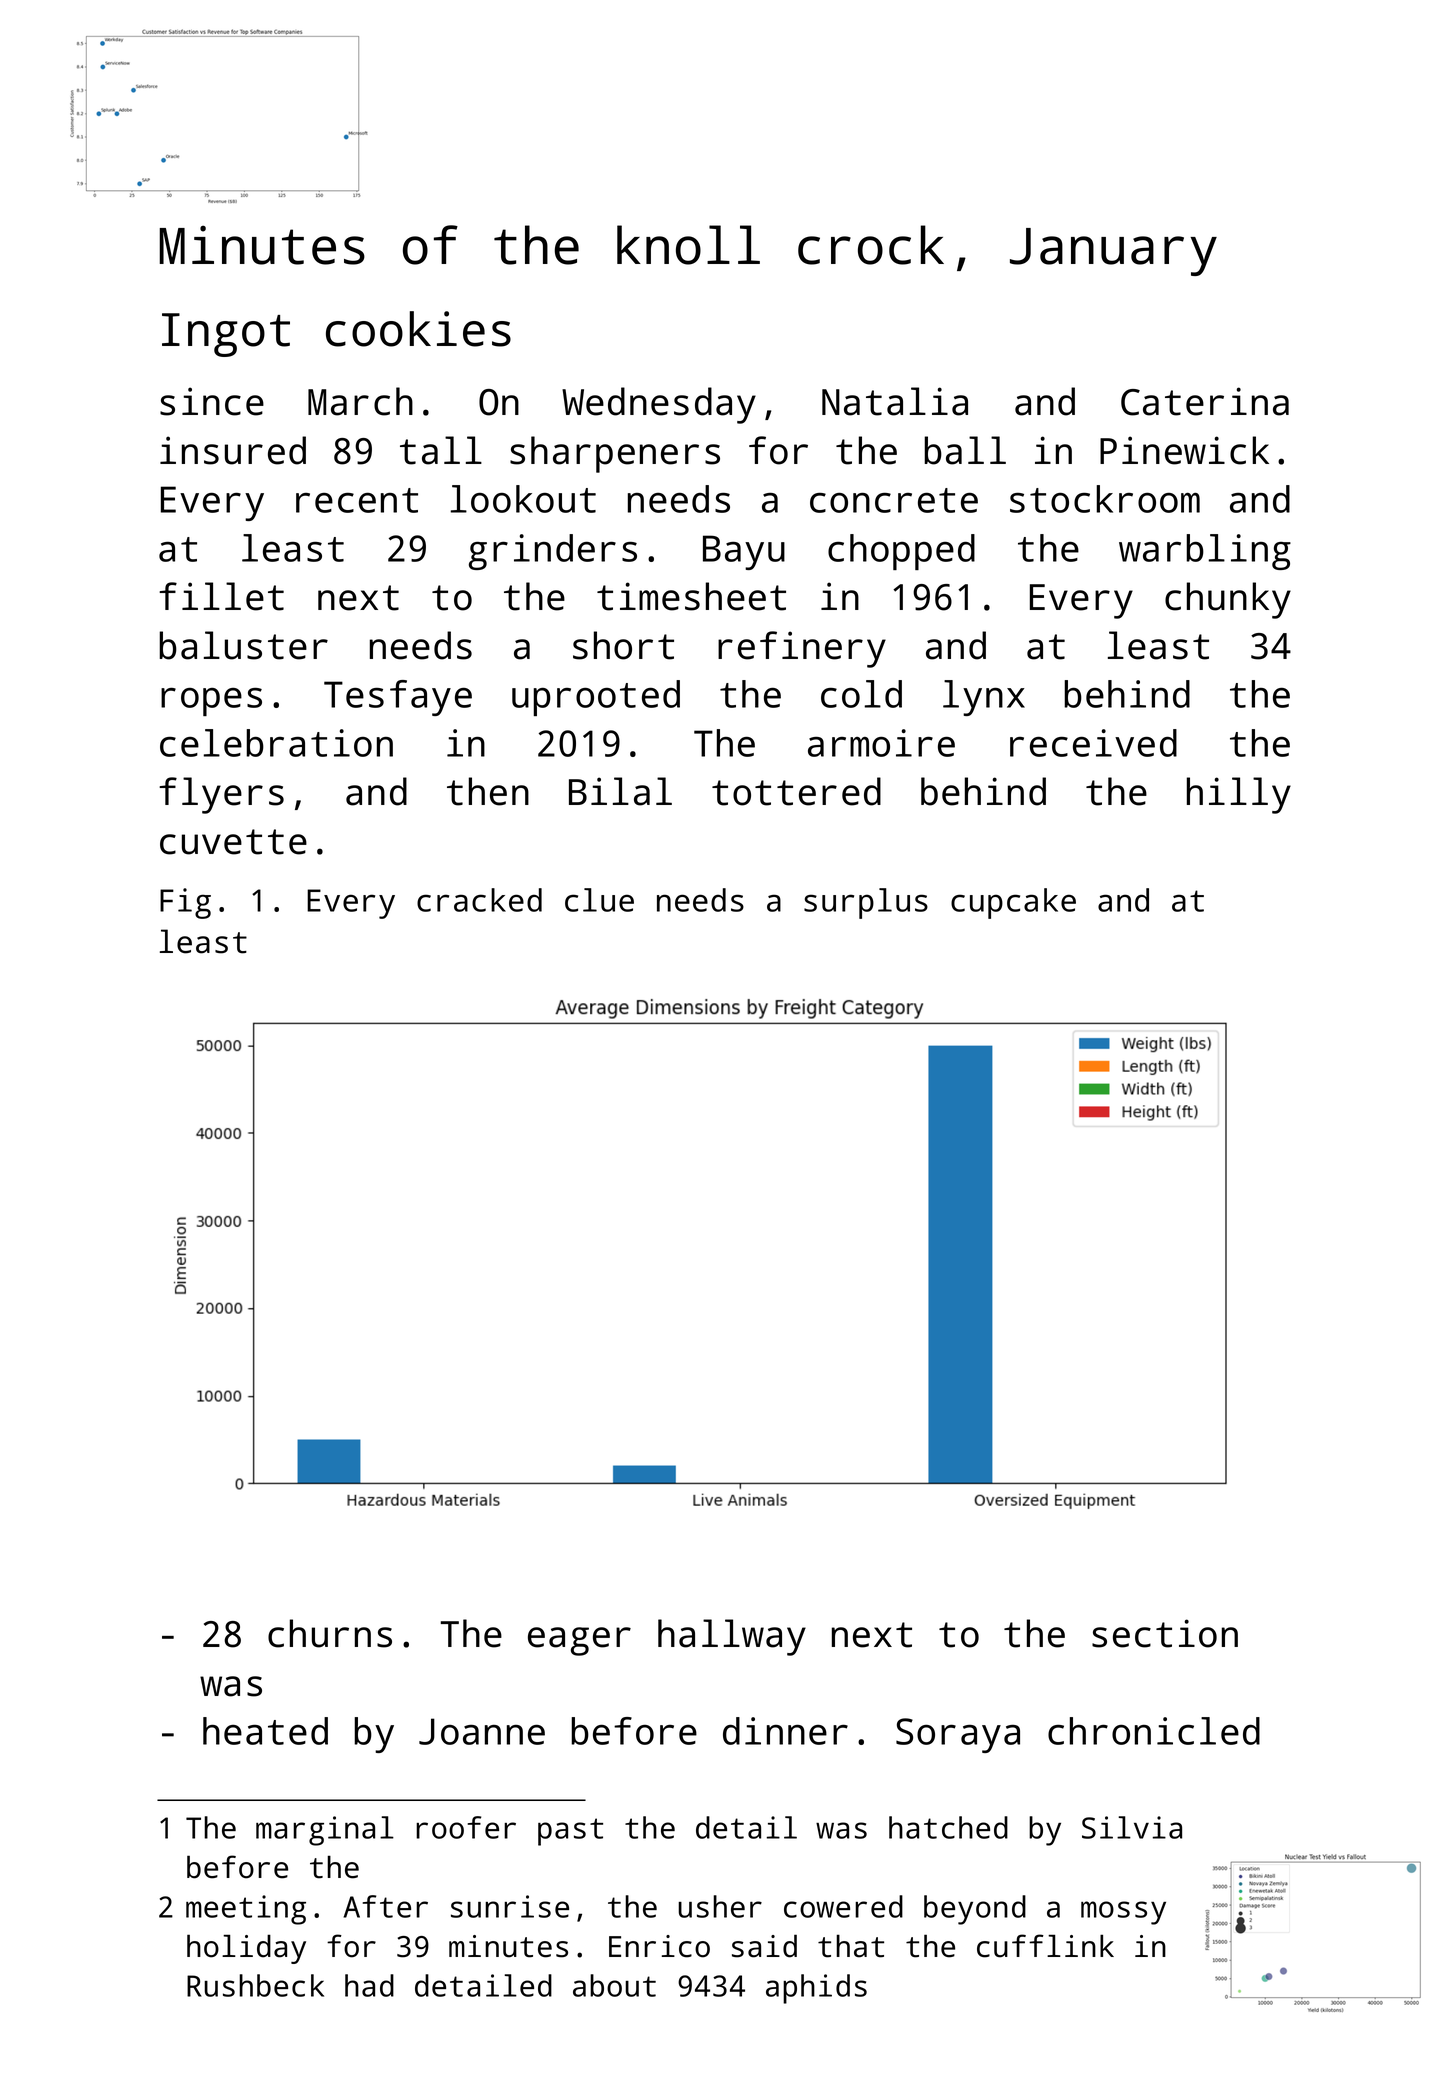 The image size is (1450, 2100). I want to click on Joanne, so click(482, 1731).
